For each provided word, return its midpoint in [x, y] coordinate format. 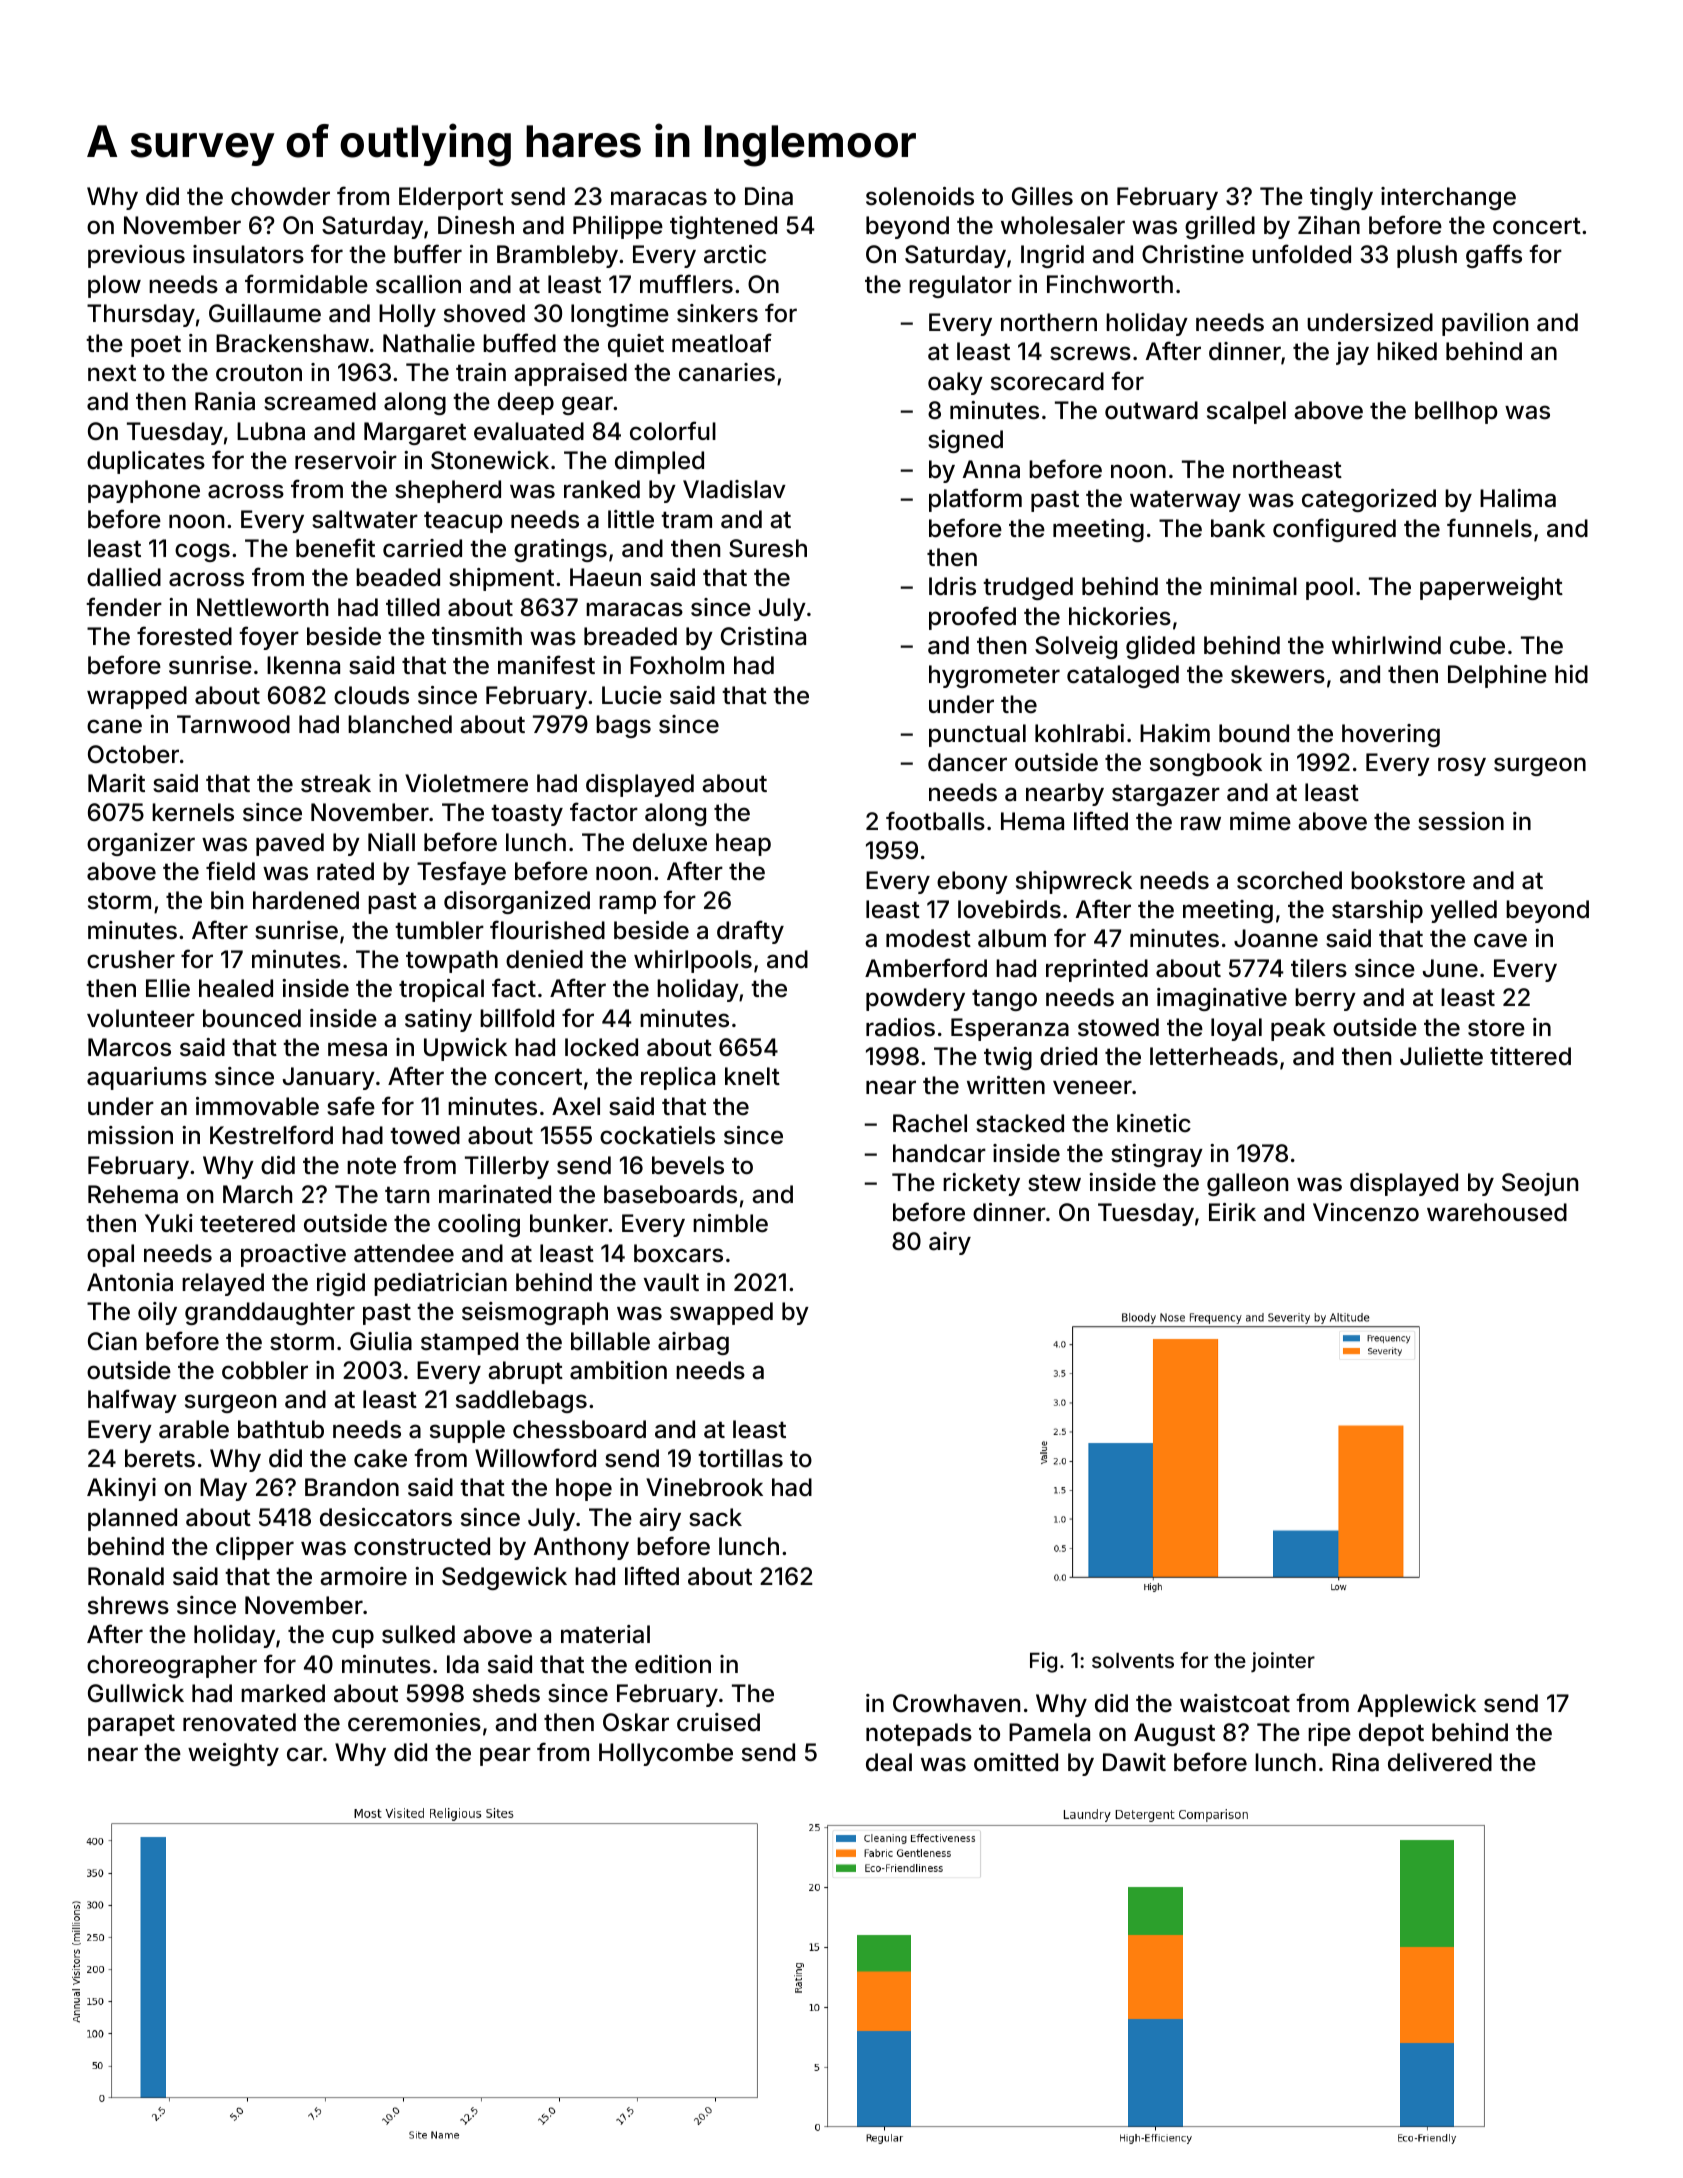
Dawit [1134, 1762]
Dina [769, 196]
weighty [233, 1754]
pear [505, 1756]
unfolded [1301, 254]
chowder [280, 196]
